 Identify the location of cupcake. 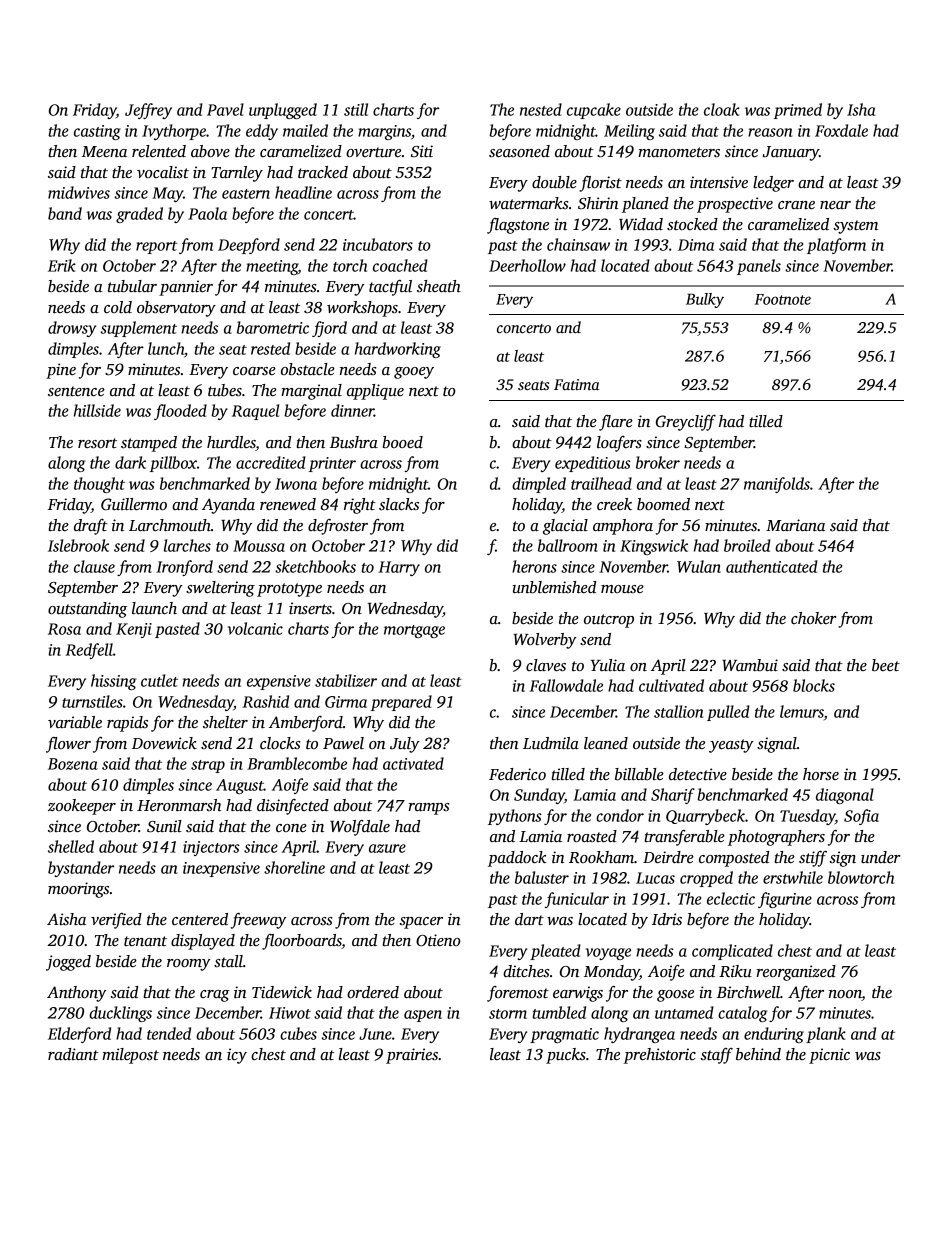
(594, 111).
